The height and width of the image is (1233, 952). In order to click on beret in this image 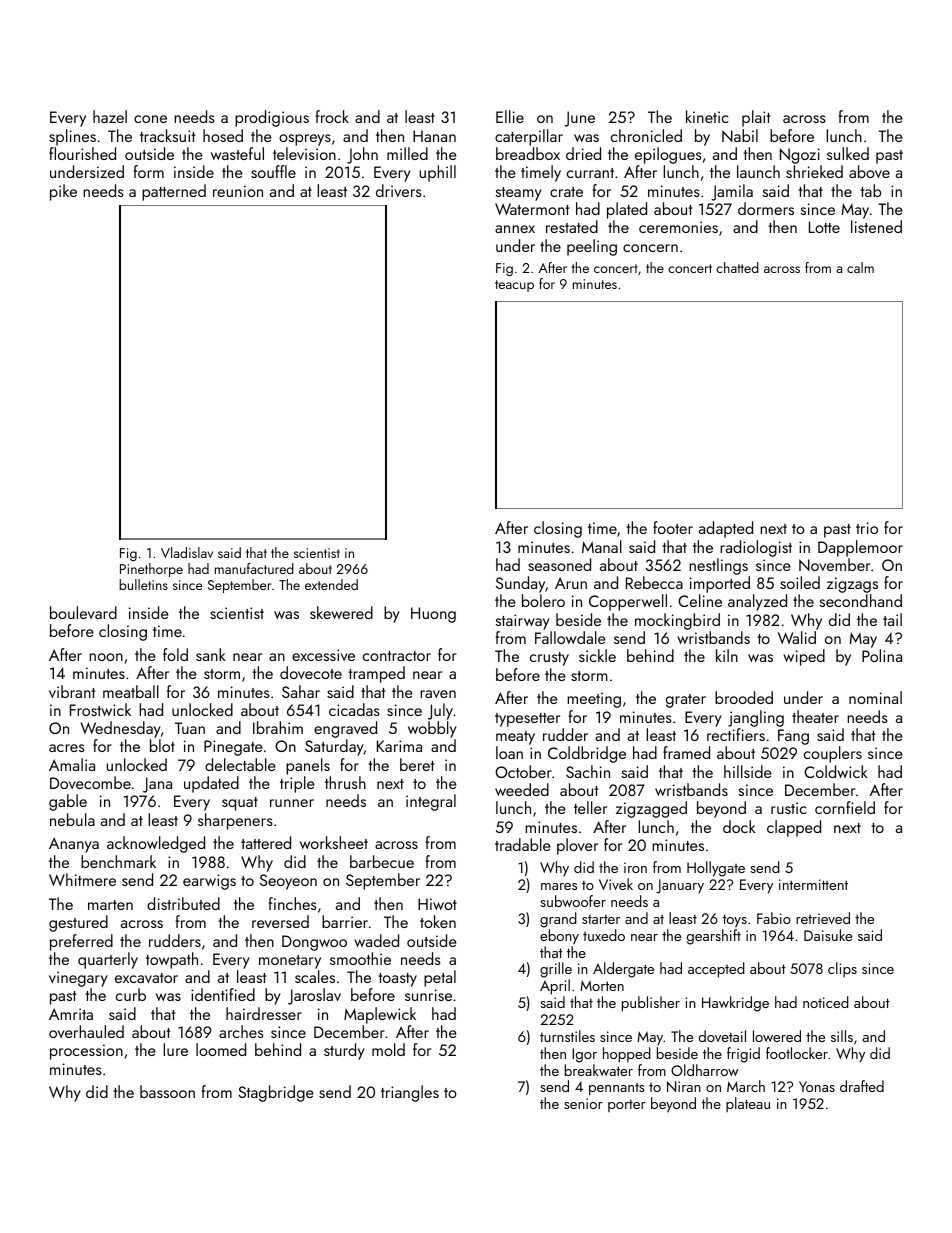, I will do `click(417, 764)`.
